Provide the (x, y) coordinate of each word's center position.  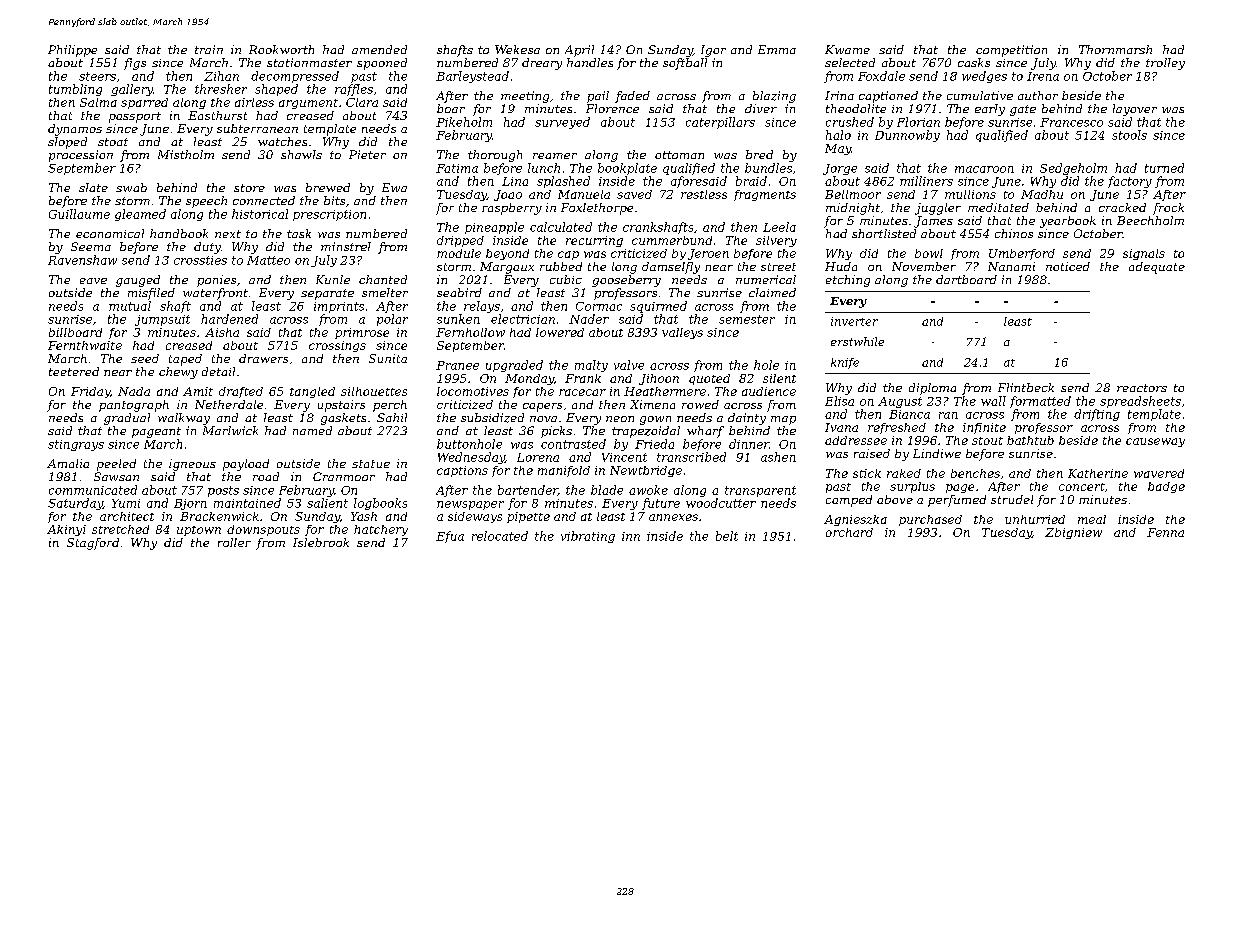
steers (97, 76)
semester (747, 319)
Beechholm (1150, 220)
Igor (713, 51)
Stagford (93, 544)
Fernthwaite (85, 345)
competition (1011, 51)
